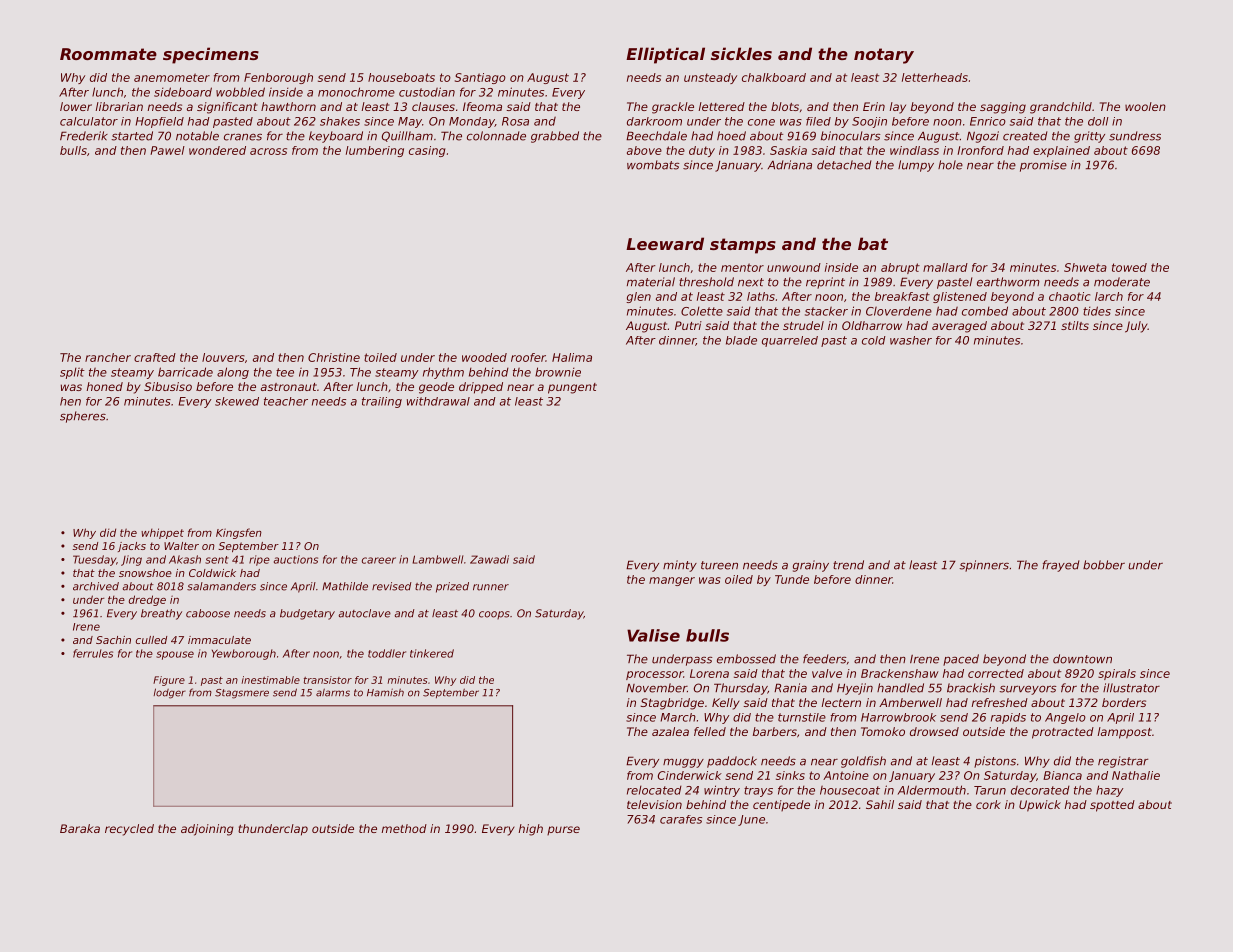 This image has height=952, width=1233. Describe the element at coordinates (665, 55) in the image. I see `Elliptical` at that location.
